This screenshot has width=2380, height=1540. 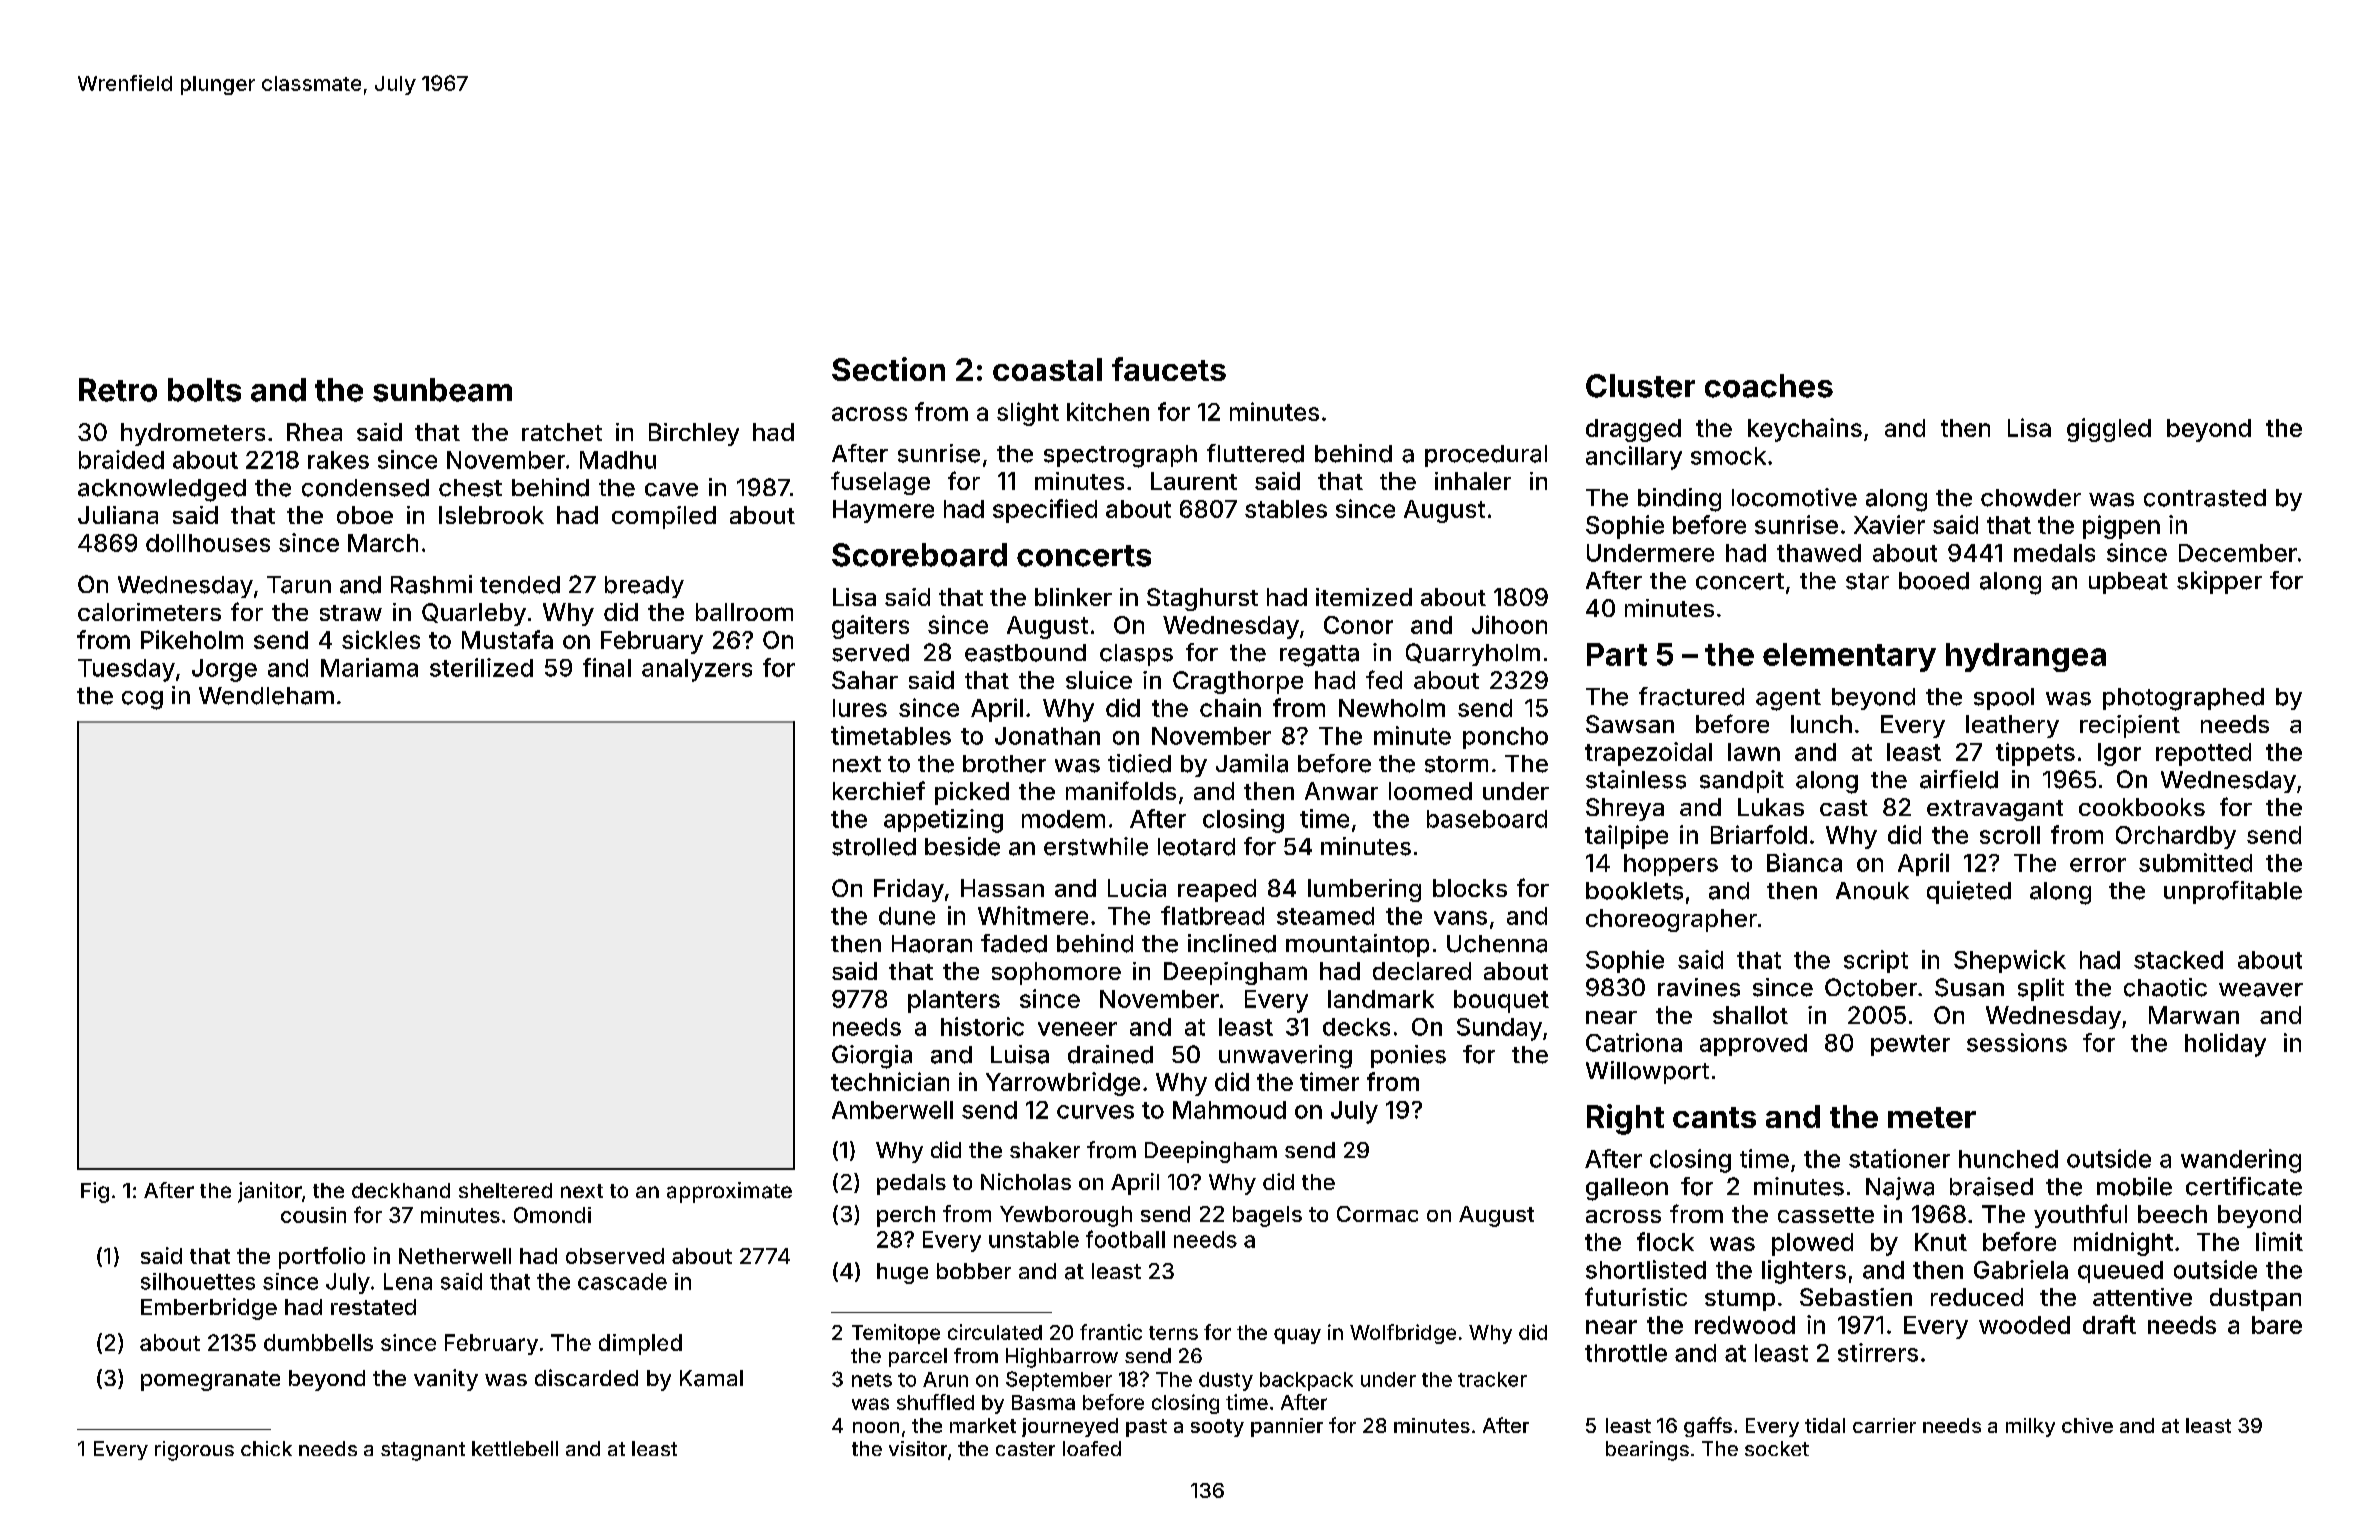 What do you see at coordinates (446, 1380) in the screenshot?
I see `vanity` at bounding box center [446, 1380].
